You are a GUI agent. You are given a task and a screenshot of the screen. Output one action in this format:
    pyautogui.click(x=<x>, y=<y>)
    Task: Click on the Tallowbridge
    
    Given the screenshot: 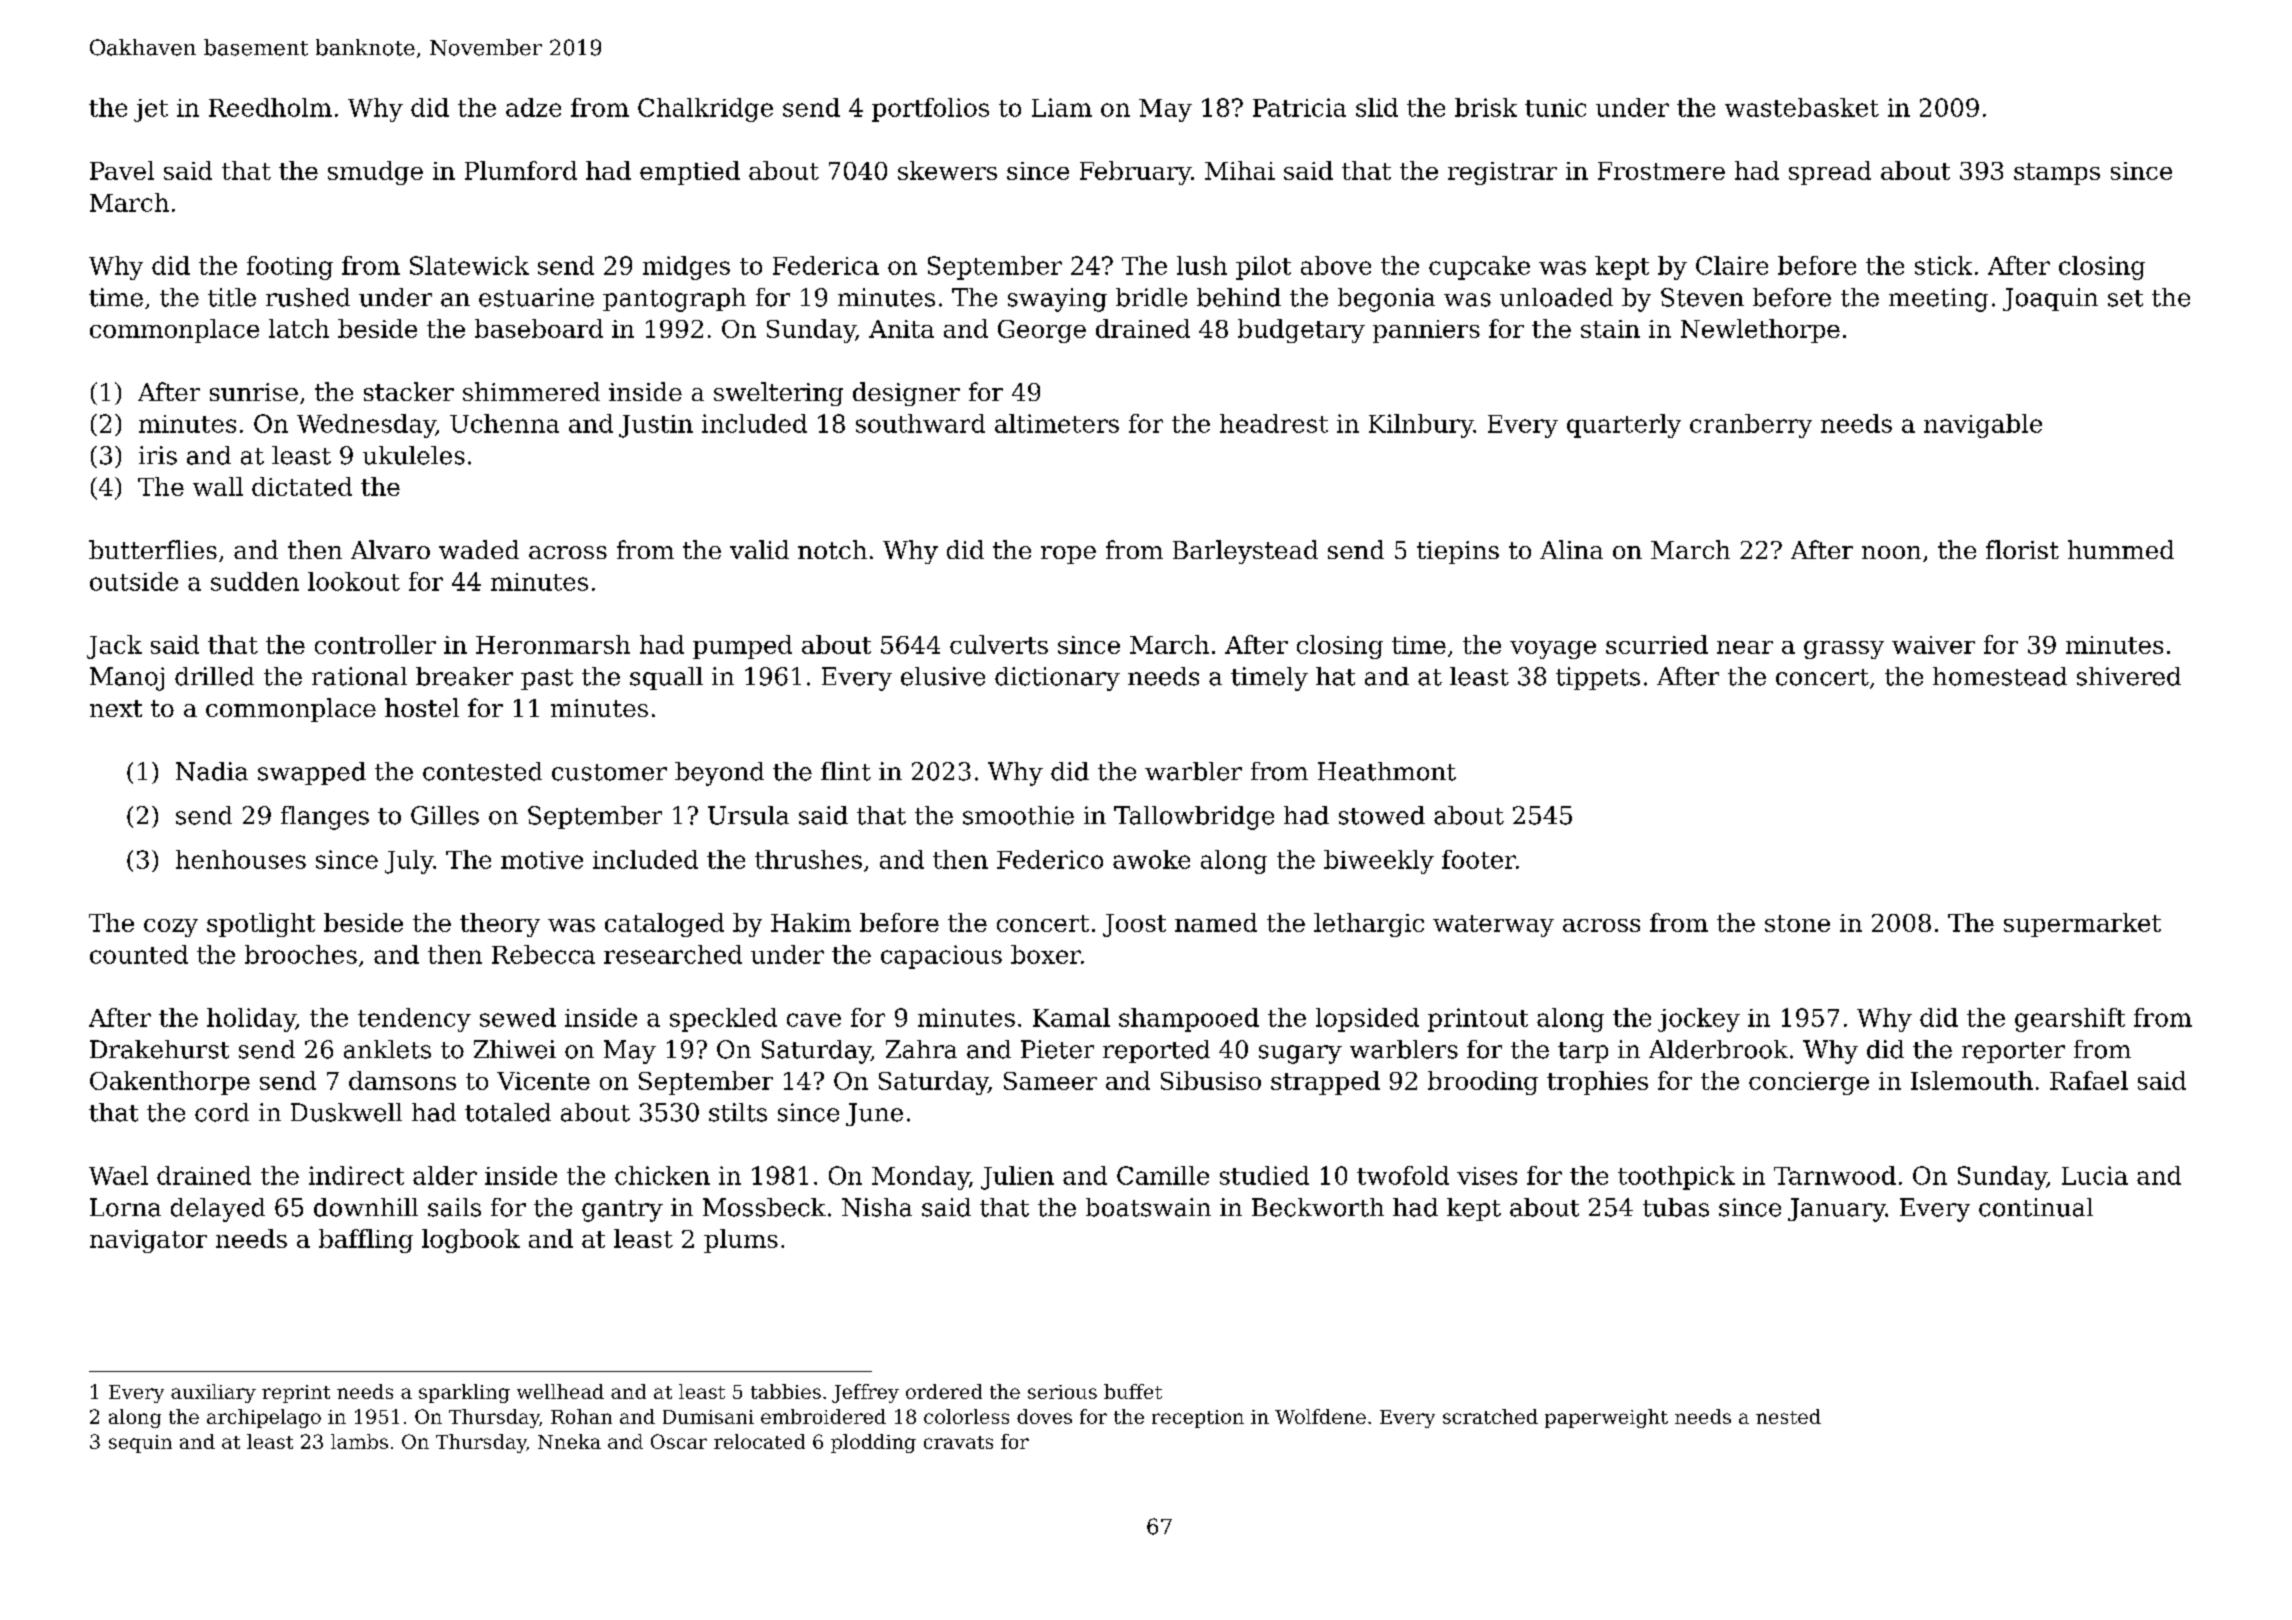 What is the action you would take?
    pyautogui.click(x=1194, y=818)
